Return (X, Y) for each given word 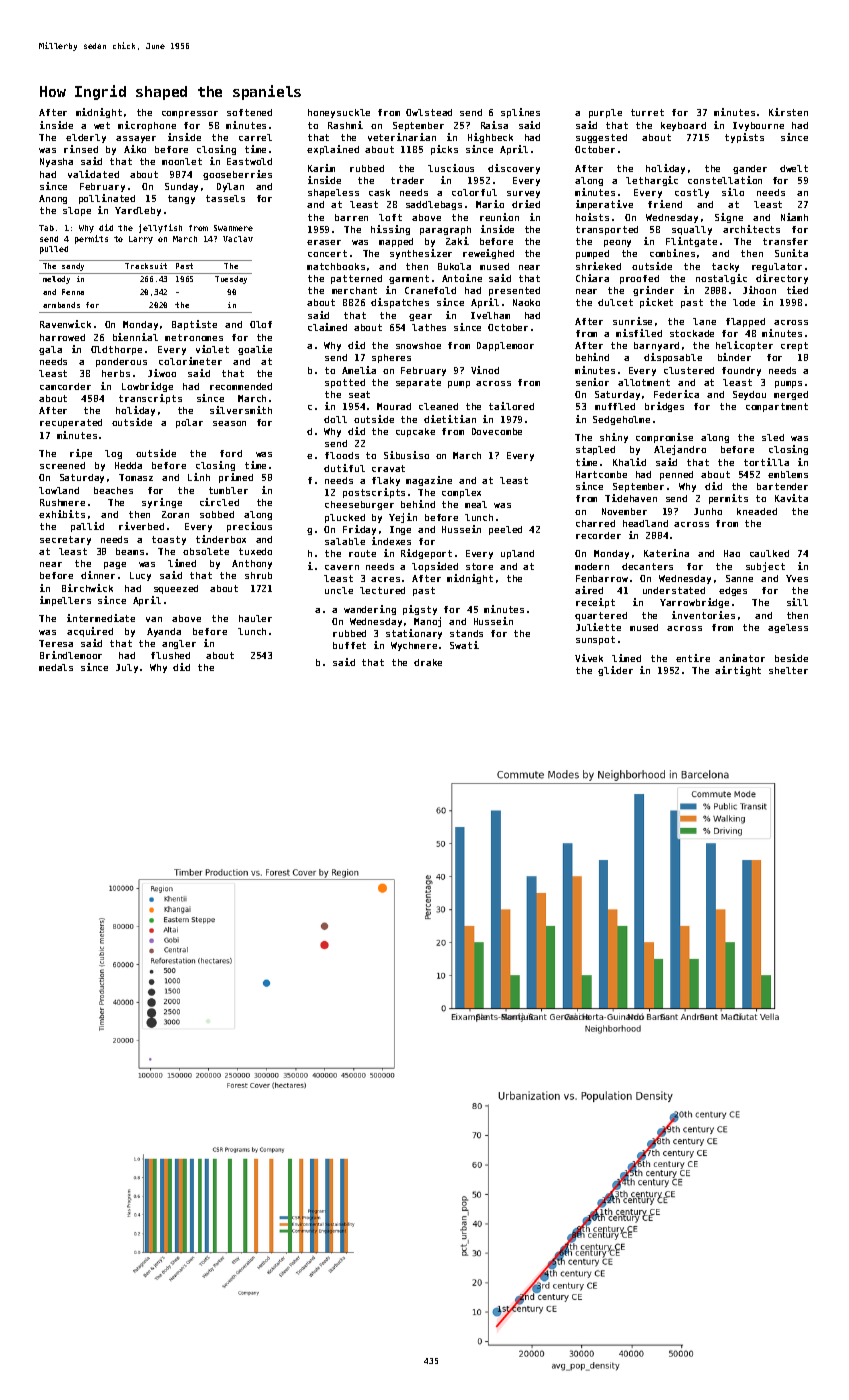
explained (333, 150)
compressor (190, 114)
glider (615, 671)
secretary (65, 540)
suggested (601, 138)
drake (428, 662)
